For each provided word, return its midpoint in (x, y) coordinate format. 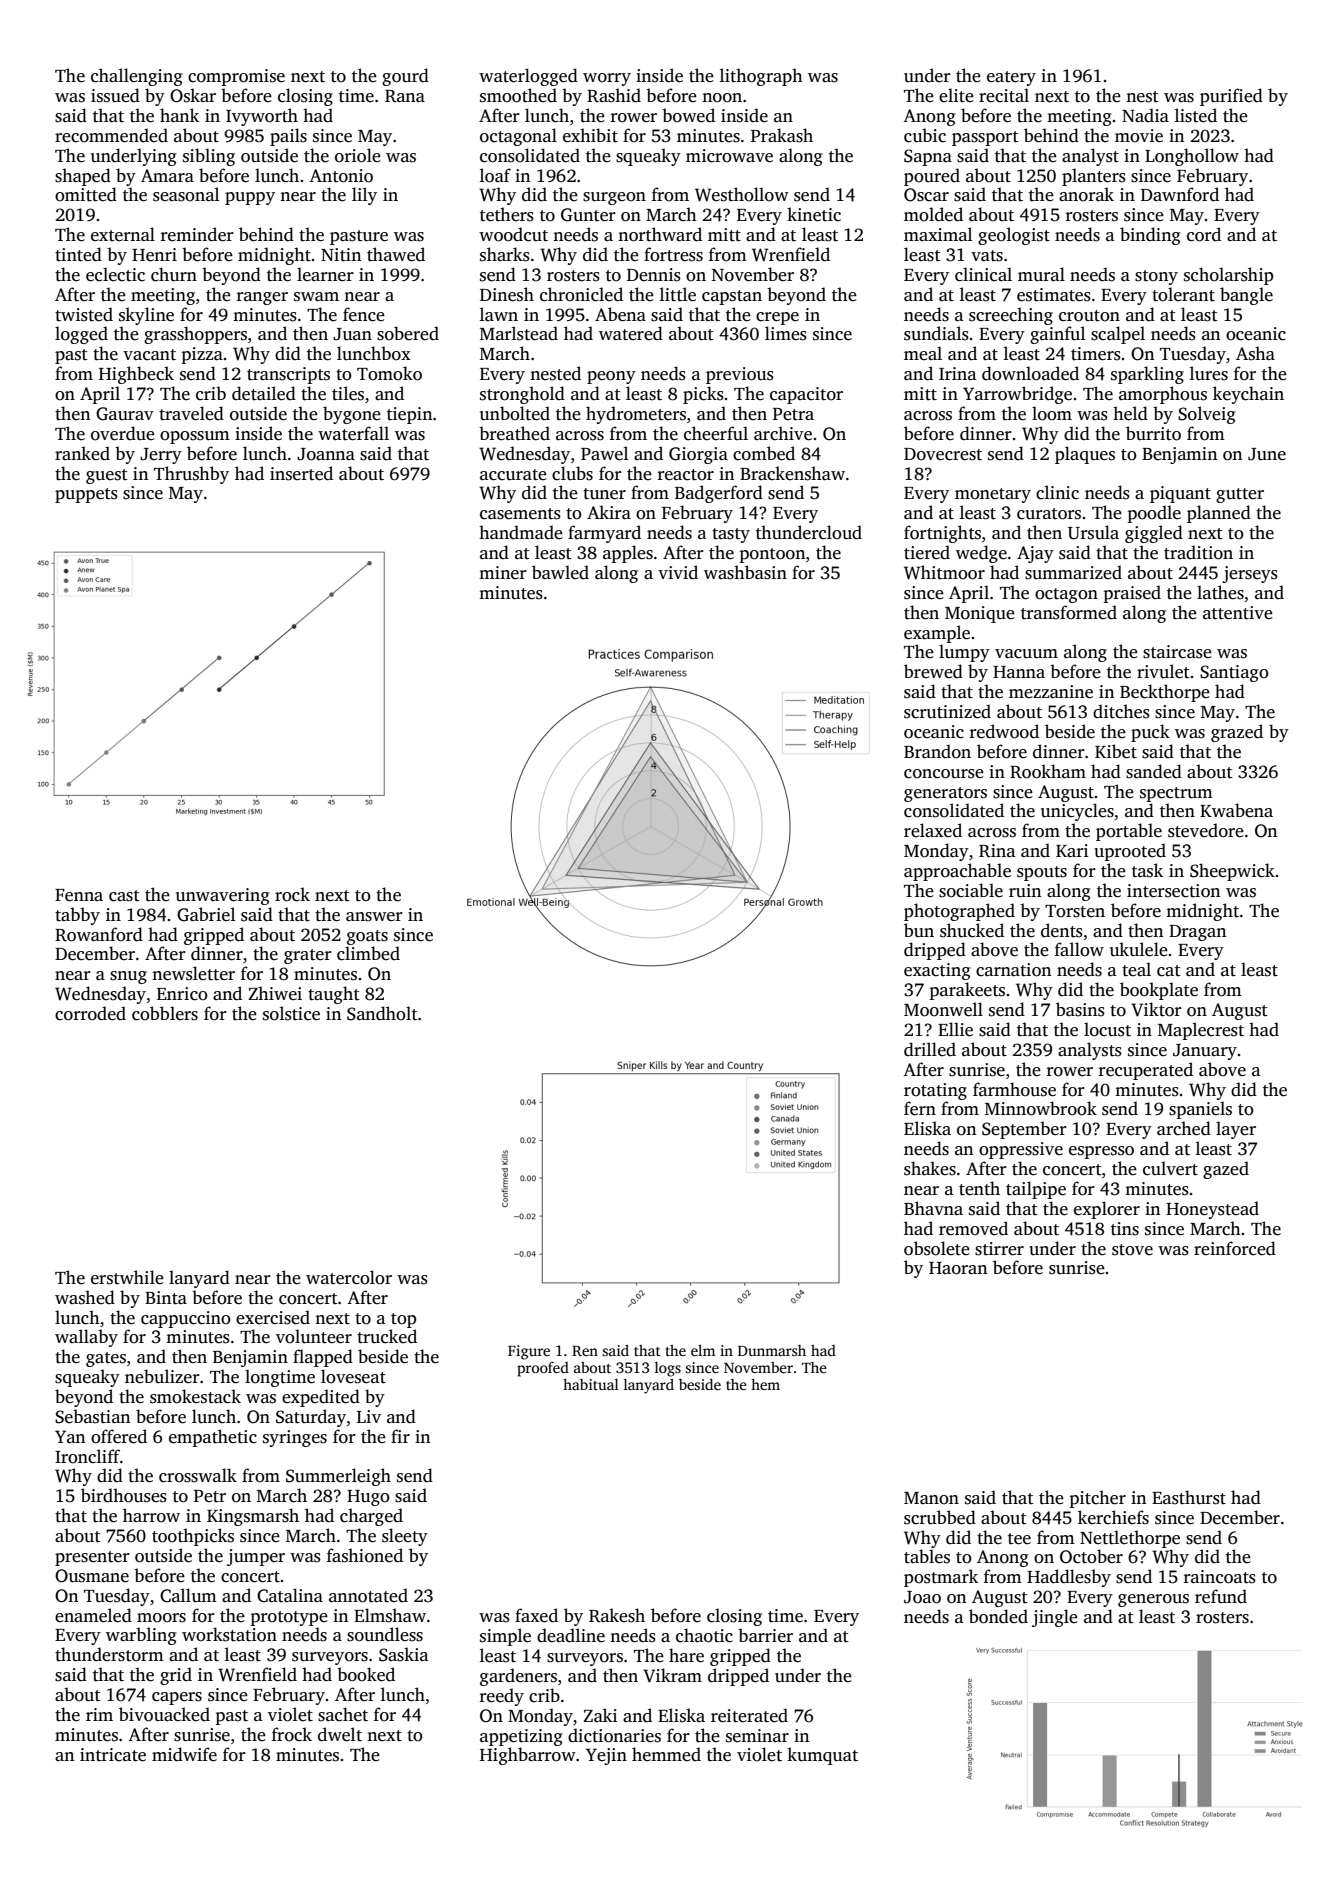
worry (607, 79)
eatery (1011, 78)
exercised (273, 1317)
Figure (529, 1352)
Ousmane (92, 1576)
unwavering (223, 896)
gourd (405, 77)
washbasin (745, 572)
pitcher (1097, 1499)
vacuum (1026, 654)
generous (1153, 1600)
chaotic (704, 1635)
